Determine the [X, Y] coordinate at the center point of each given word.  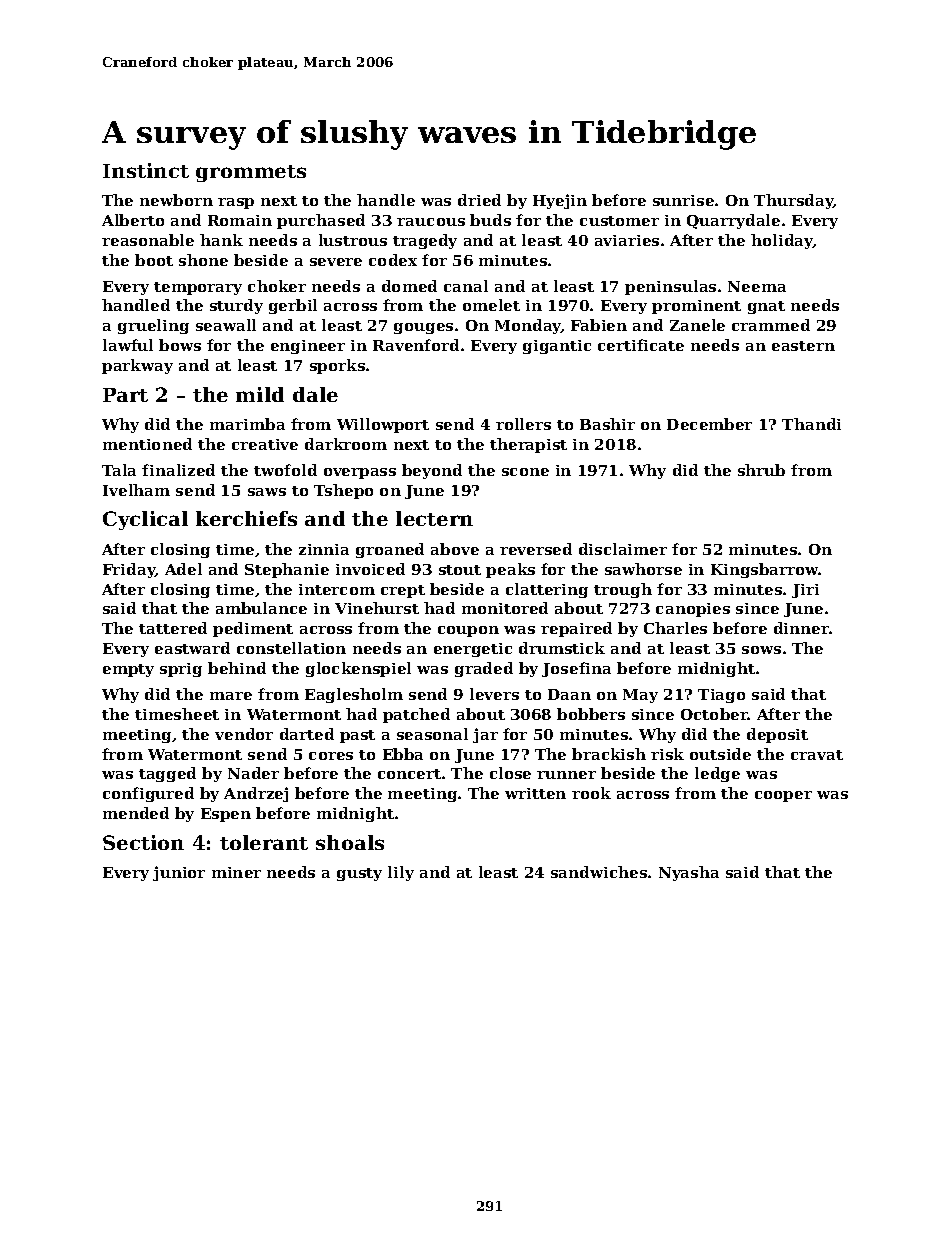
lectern [434, 518]
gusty [359, 874]
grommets [251, 173]
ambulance [261, 608]
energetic [473, 650]
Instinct [146, 170]
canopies [693, 610]
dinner [801, 628]
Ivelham [136, 490]
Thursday [793, 201]
